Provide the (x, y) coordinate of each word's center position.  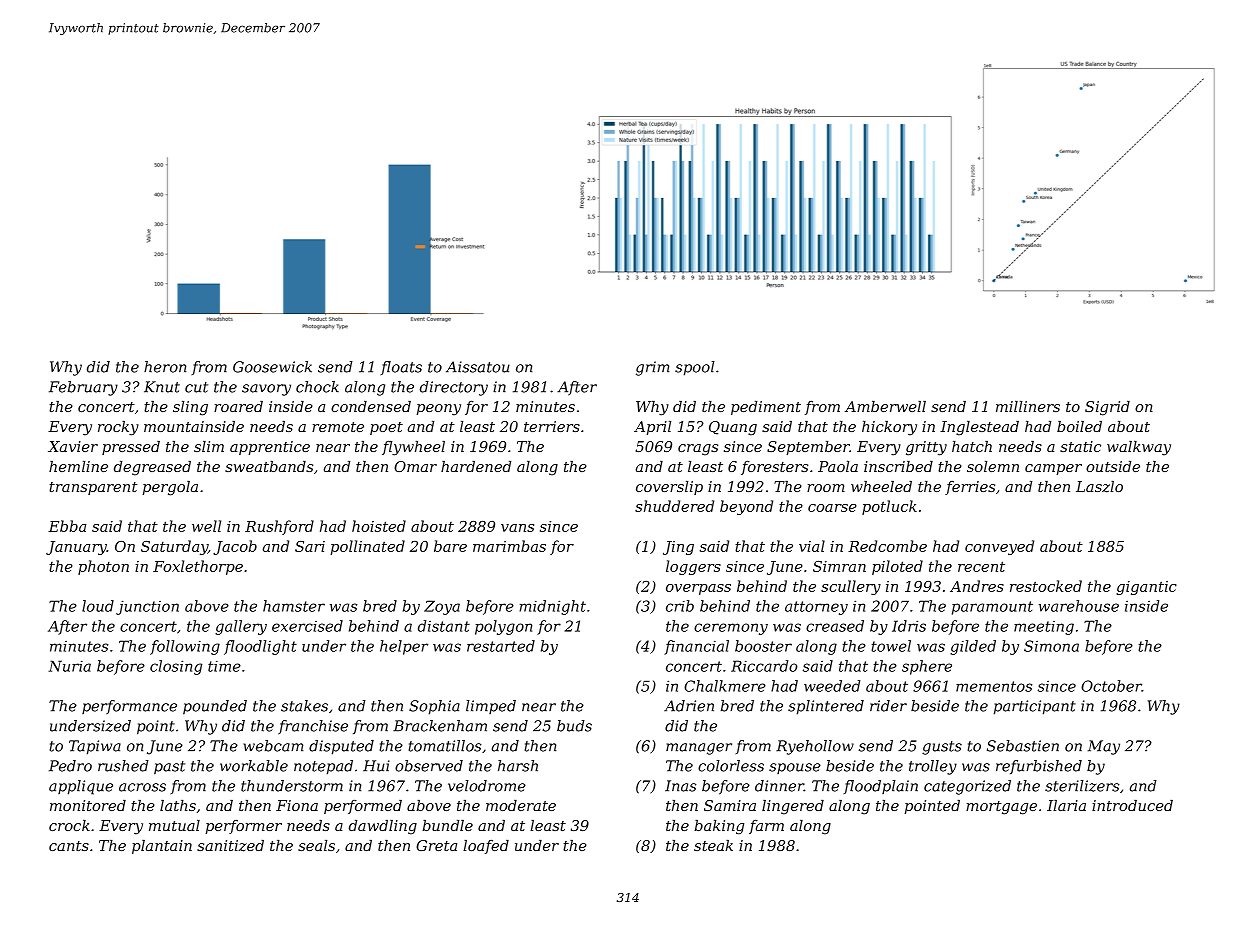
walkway (1139, 448)
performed (363, 807)
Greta (436, 845)
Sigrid (1107, 408)
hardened (476, 466)
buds (574, 726)
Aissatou (478, 367)
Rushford (279, 527)
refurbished (1039, 767)
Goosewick (272, 367)
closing (176, 667)
